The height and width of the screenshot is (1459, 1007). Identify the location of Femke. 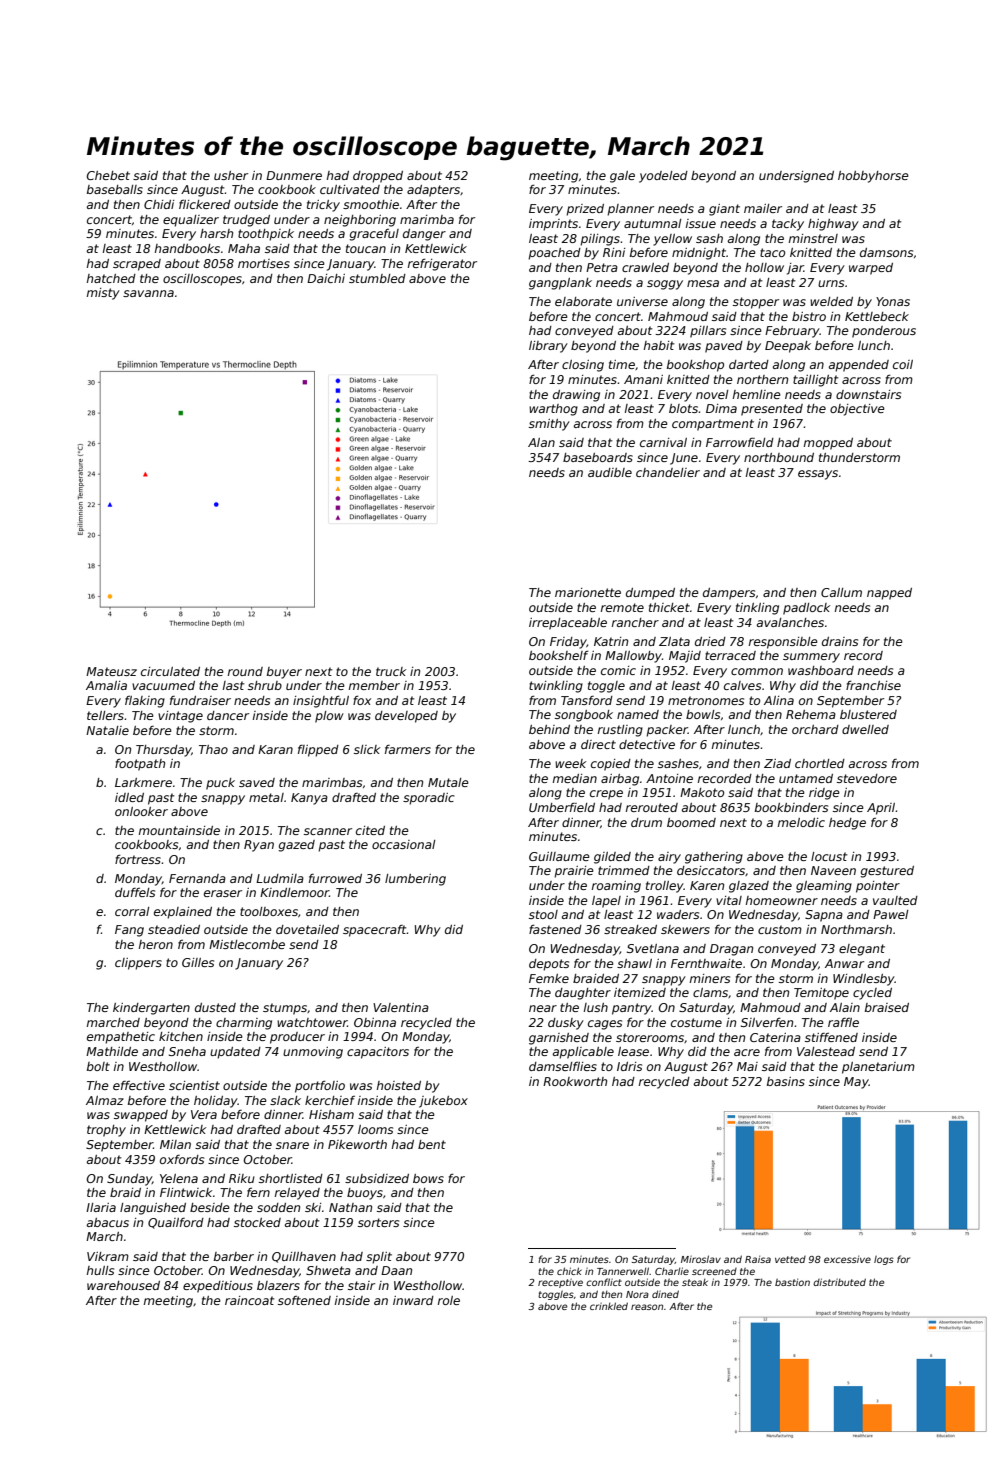
(549, 978).
